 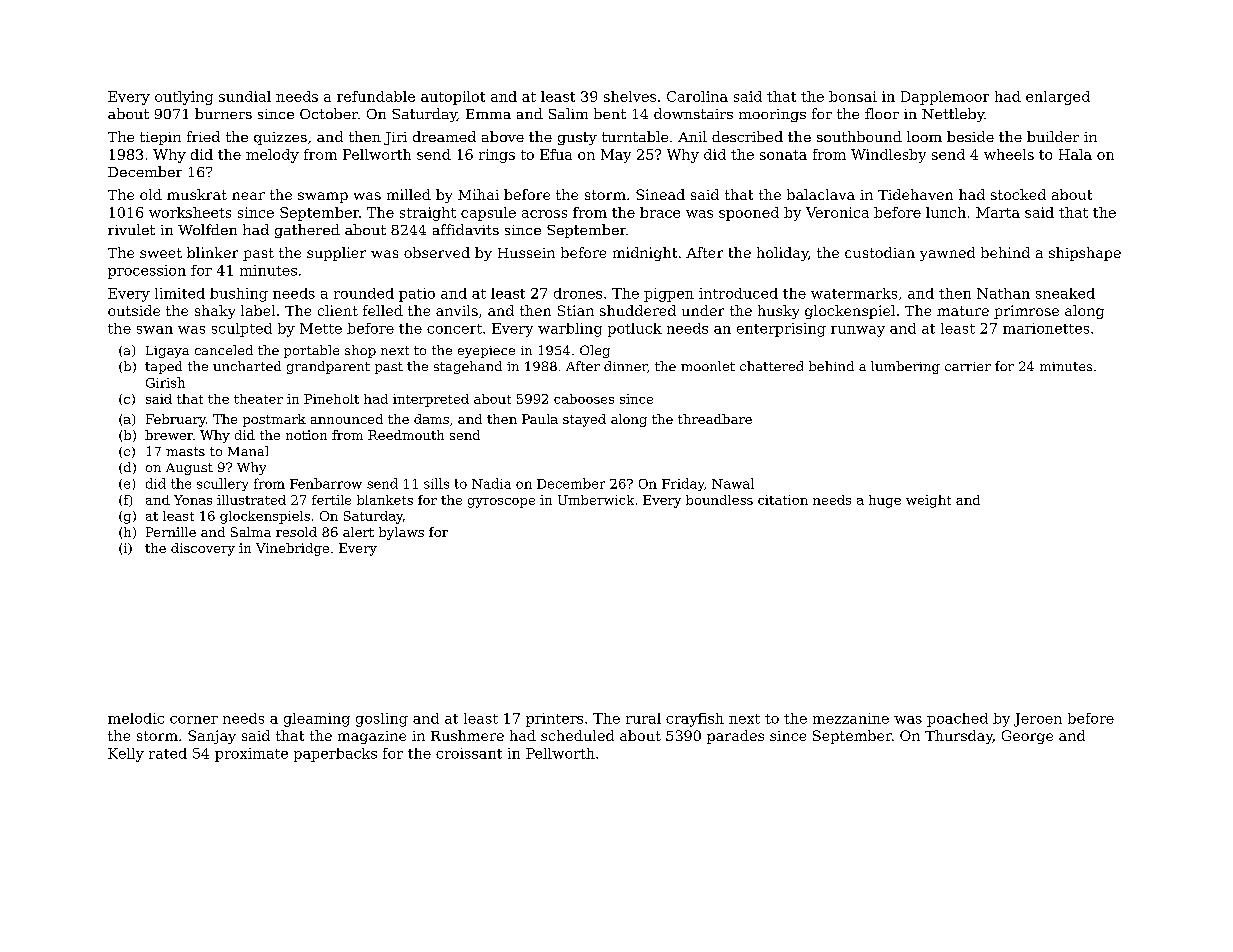 What do you see at coordinates (683, 484) in the screenshot?
I see `Friday` at bounding box center [683, 484].
